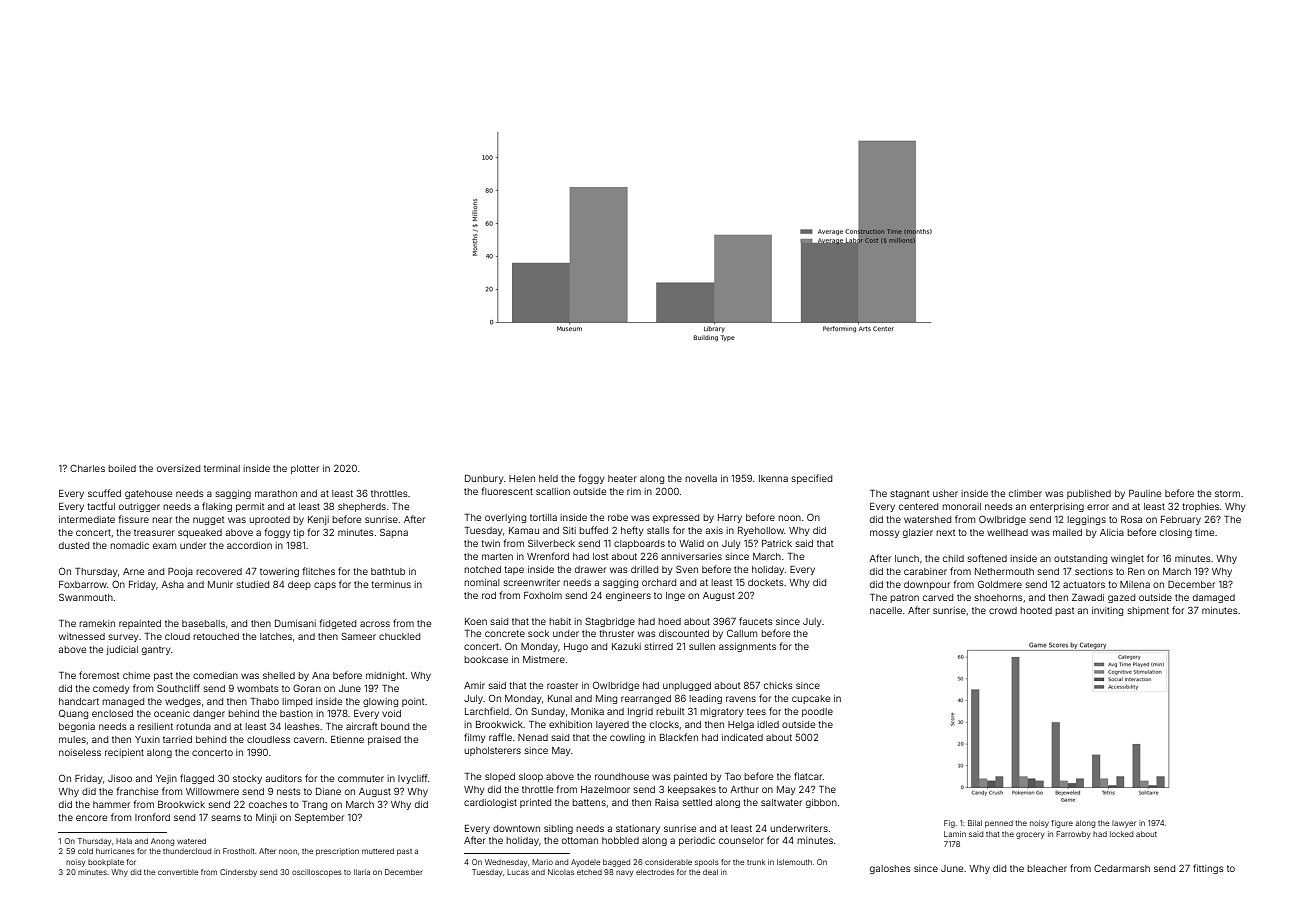 The height and width of the page is (924, 1308). I want to click on specified, so click(812, 479).
